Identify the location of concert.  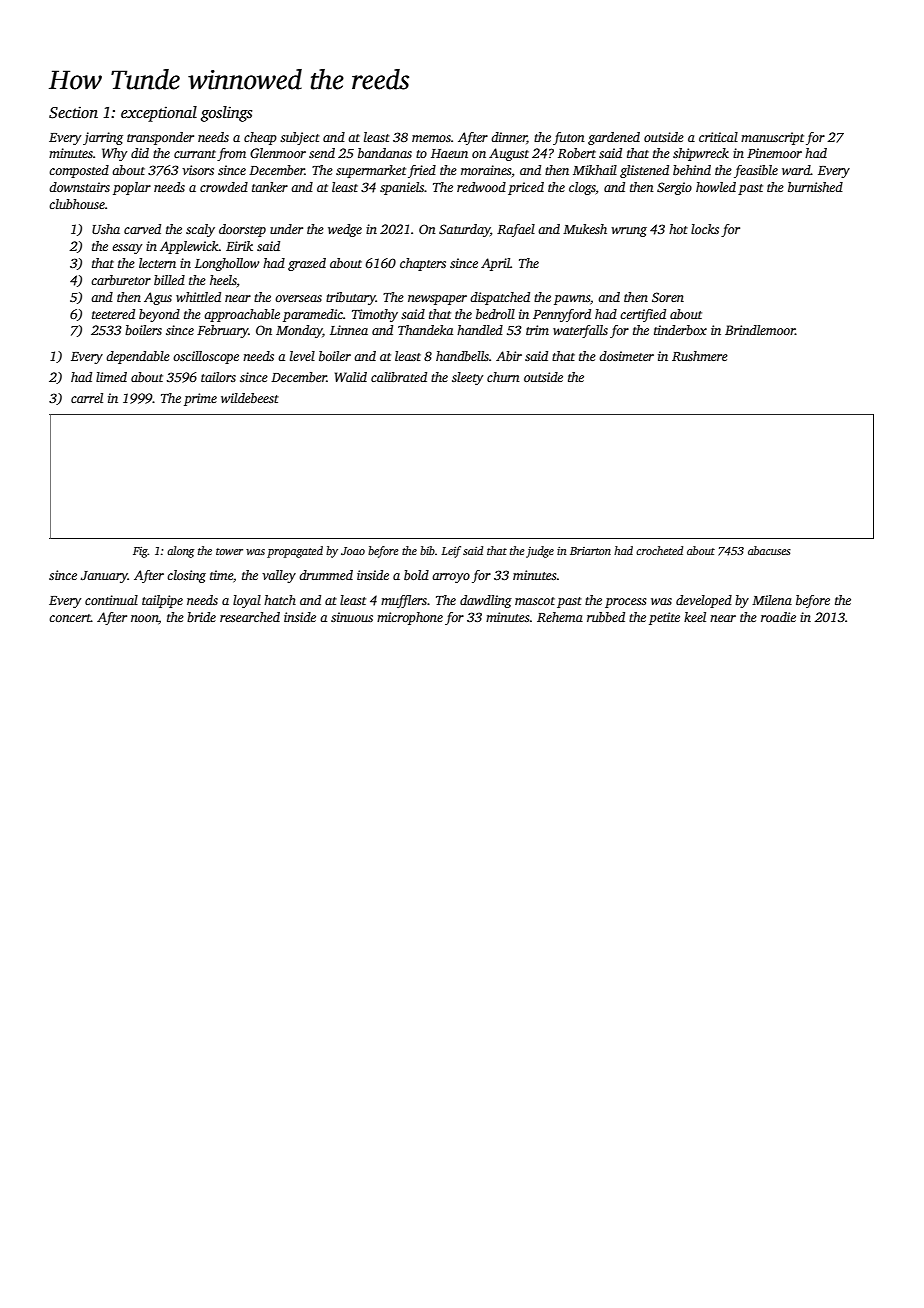
(70, 618).
